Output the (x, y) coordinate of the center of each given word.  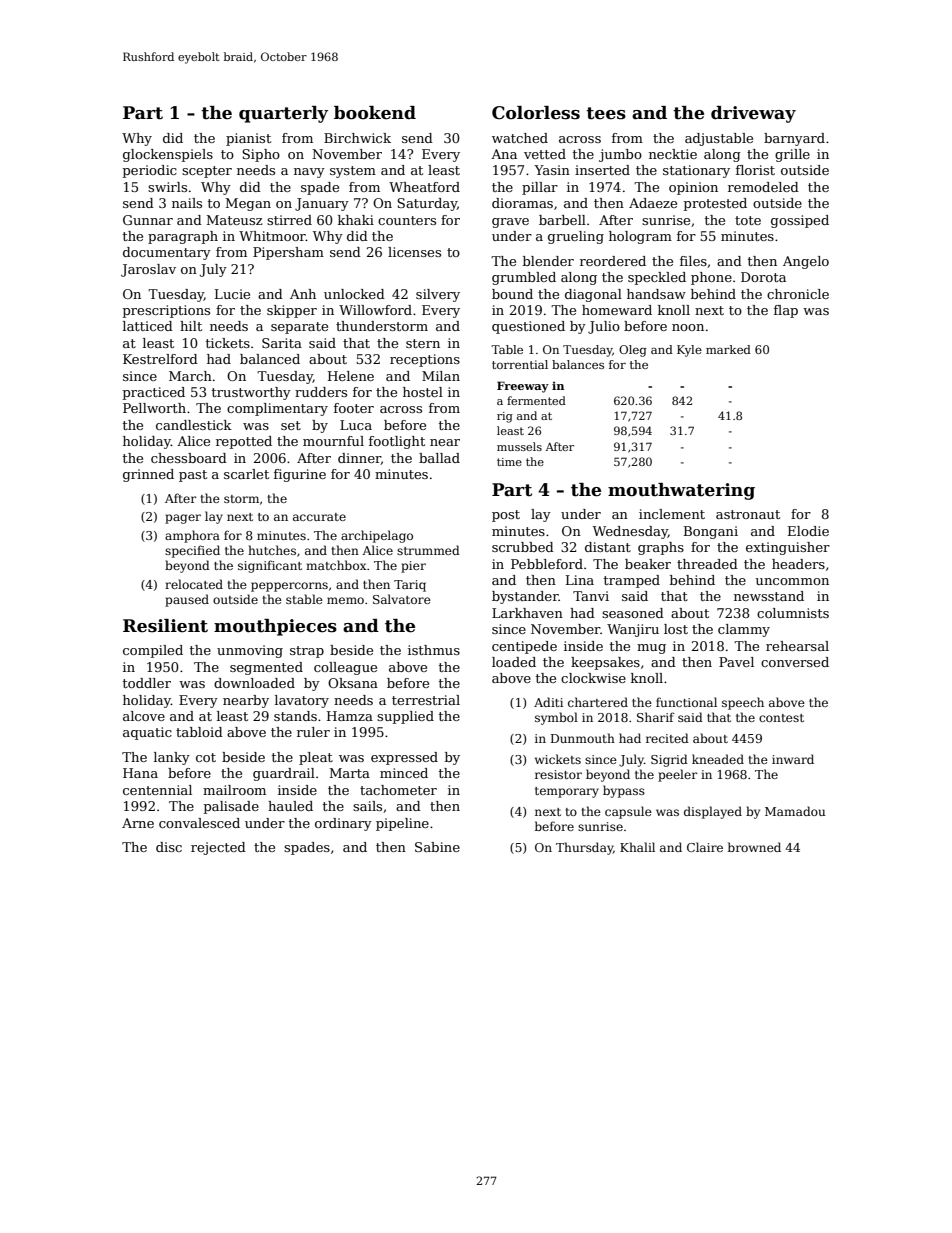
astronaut (748, 514)
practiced (154, 393)
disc (169, 847)
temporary (567, 792)
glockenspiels (168, 155)
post (506, 516)
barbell (562, 220)
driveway (753, 114)
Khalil (637, 847)
